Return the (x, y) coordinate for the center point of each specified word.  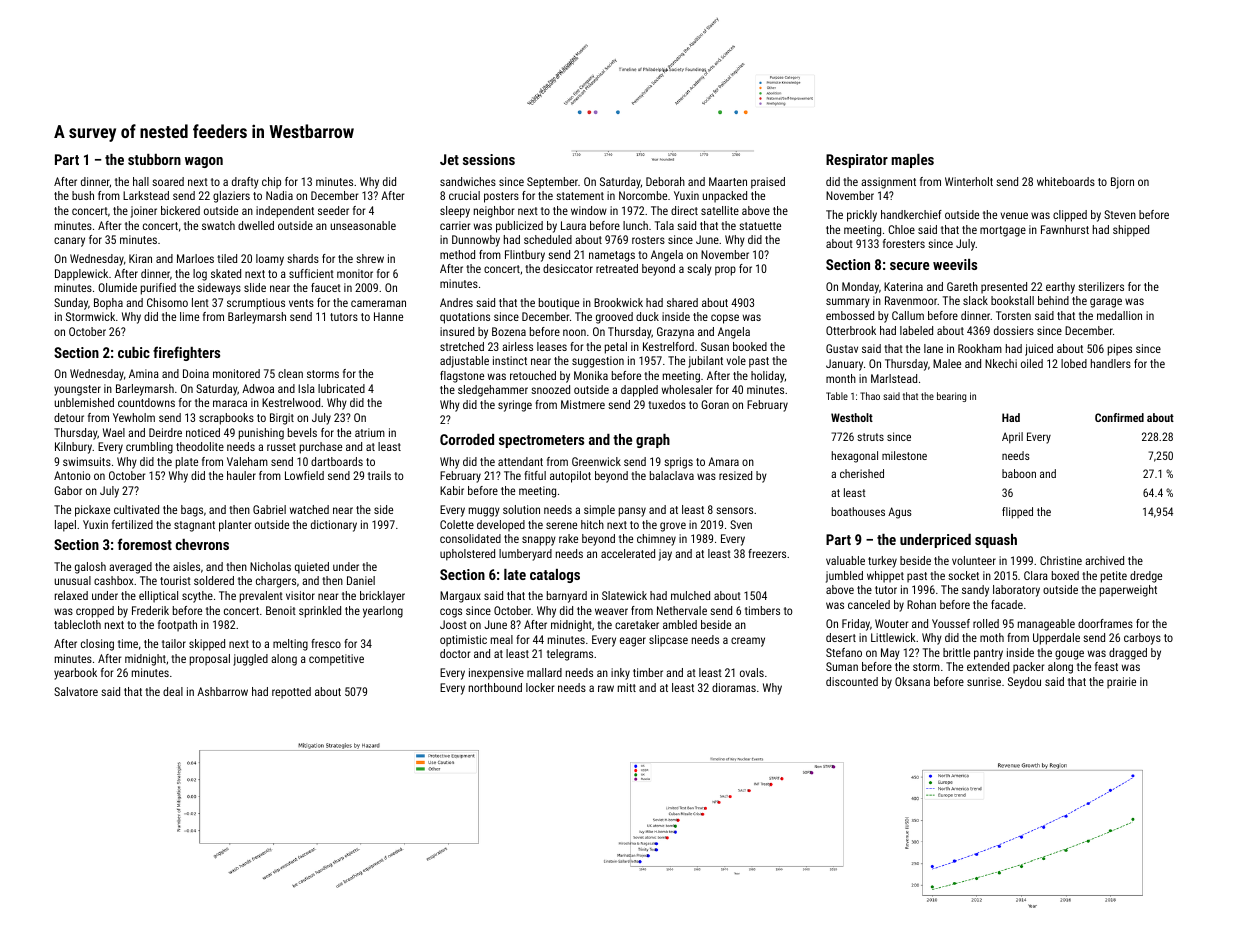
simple (599, 511)
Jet (449, 159)
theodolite (200, 446)
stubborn (154, 159)
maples (913, 161)
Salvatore (76, 691)
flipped (1017, 513)
